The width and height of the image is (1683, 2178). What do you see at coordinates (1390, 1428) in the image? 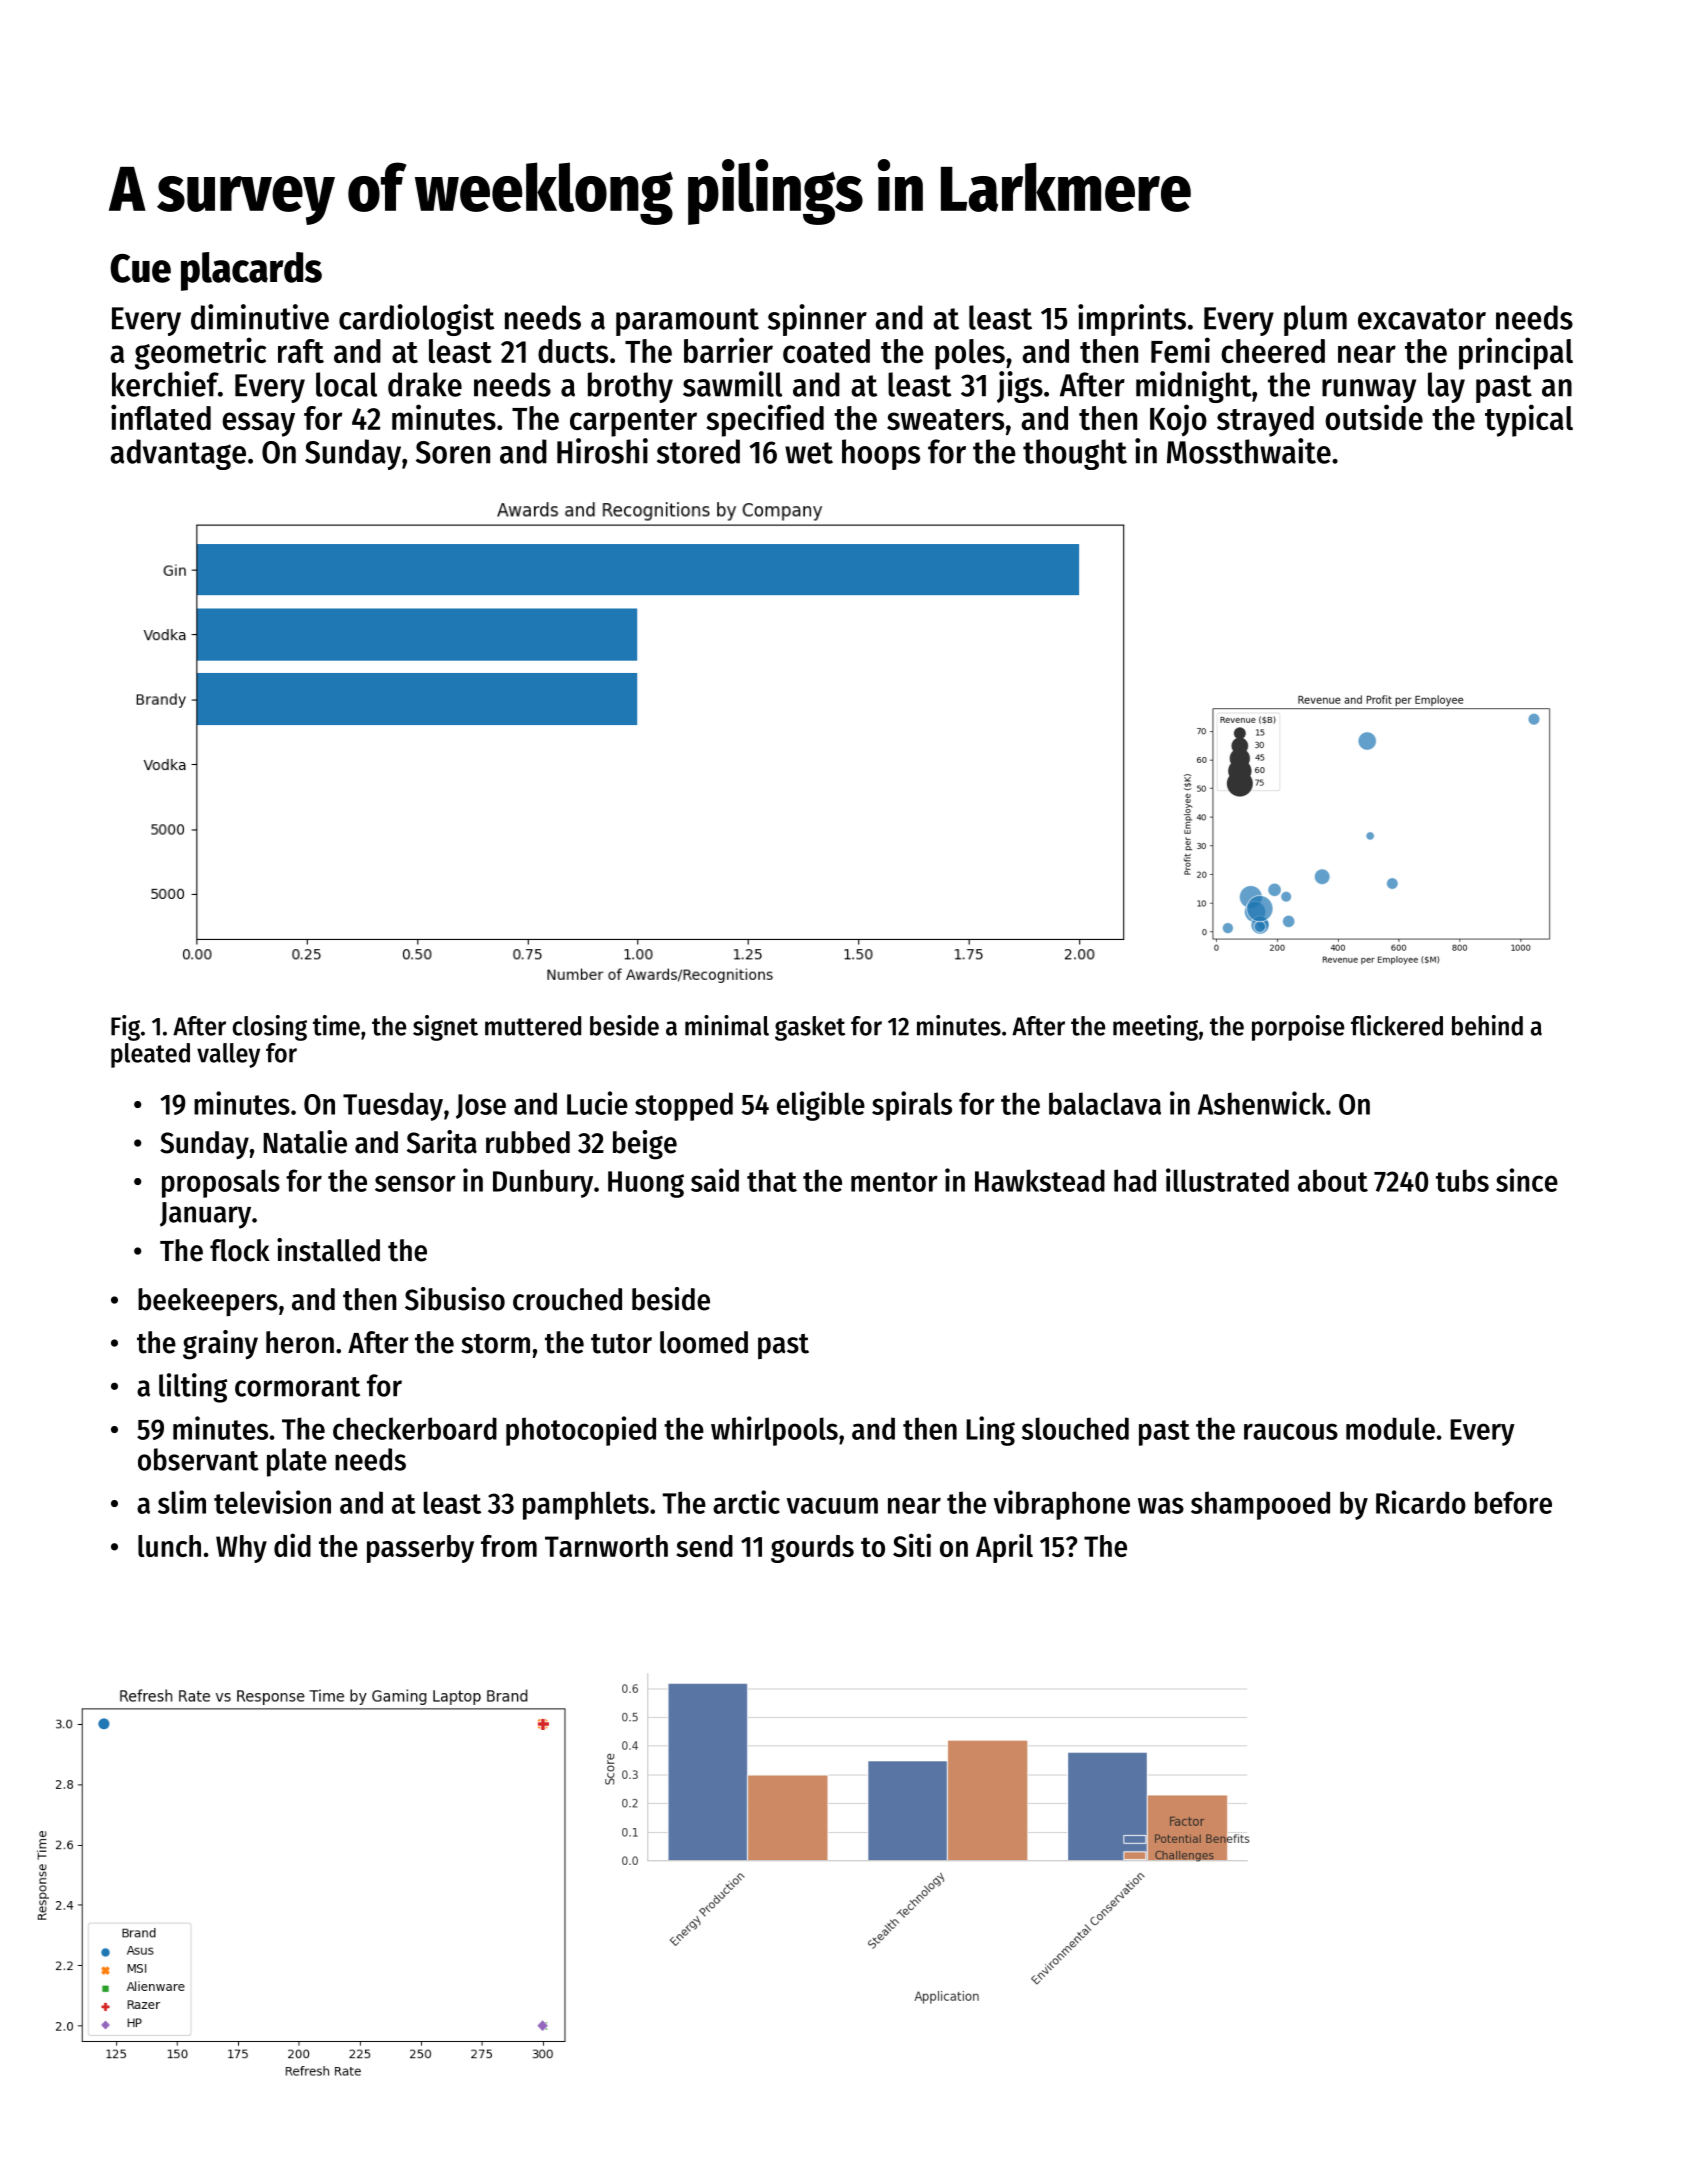
I see `module` at bounding box center [1390, 1428].
